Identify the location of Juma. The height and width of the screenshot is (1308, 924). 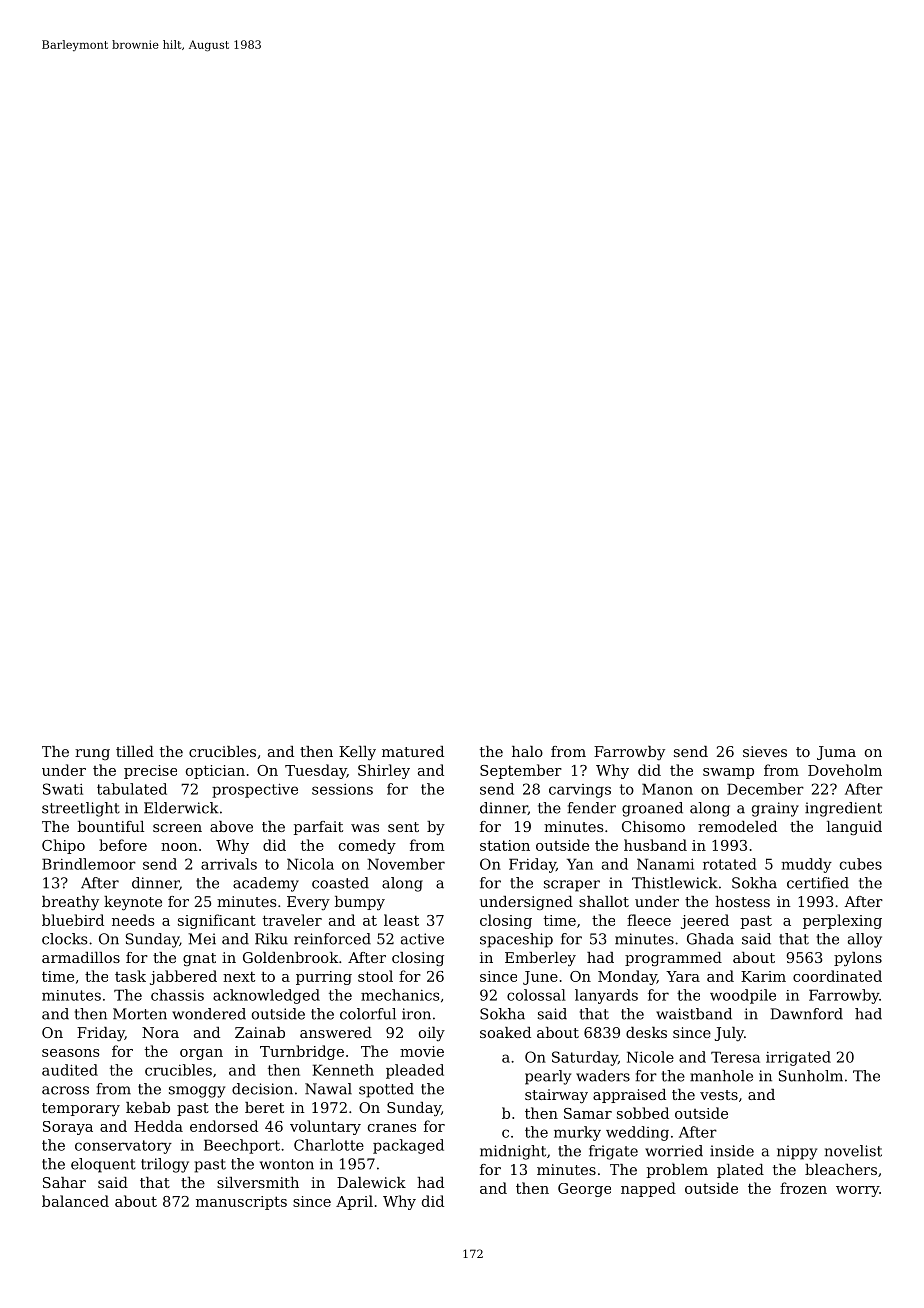
(836, 753).
